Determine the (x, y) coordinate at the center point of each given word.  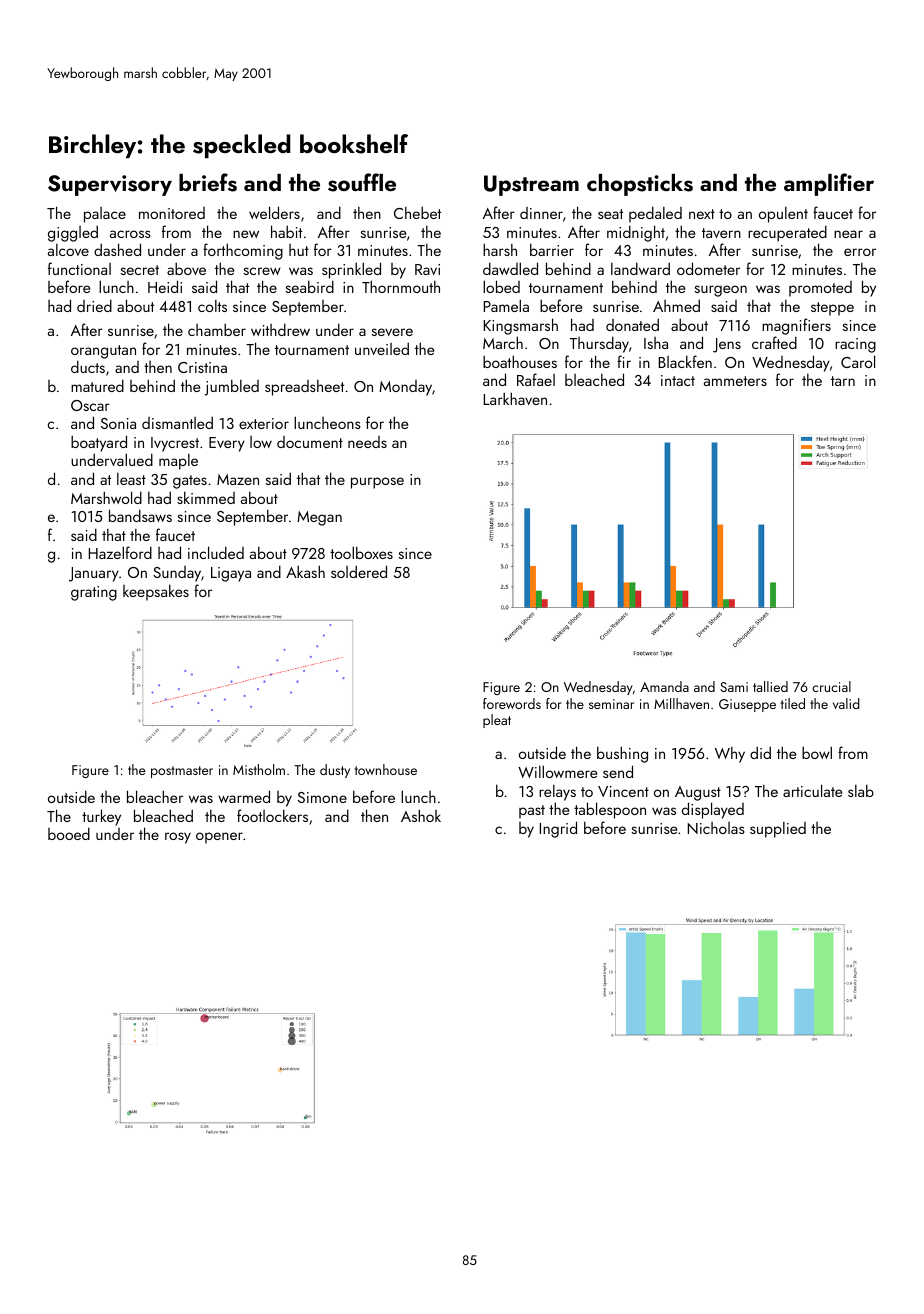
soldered (359, 571)
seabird (309, 286)
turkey (101, 817)
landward (640, 268)
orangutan (103, 352)
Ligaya (231, 574)
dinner (541, 213)
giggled (73, 233)
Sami (734, 687)
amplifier (829, 184)
